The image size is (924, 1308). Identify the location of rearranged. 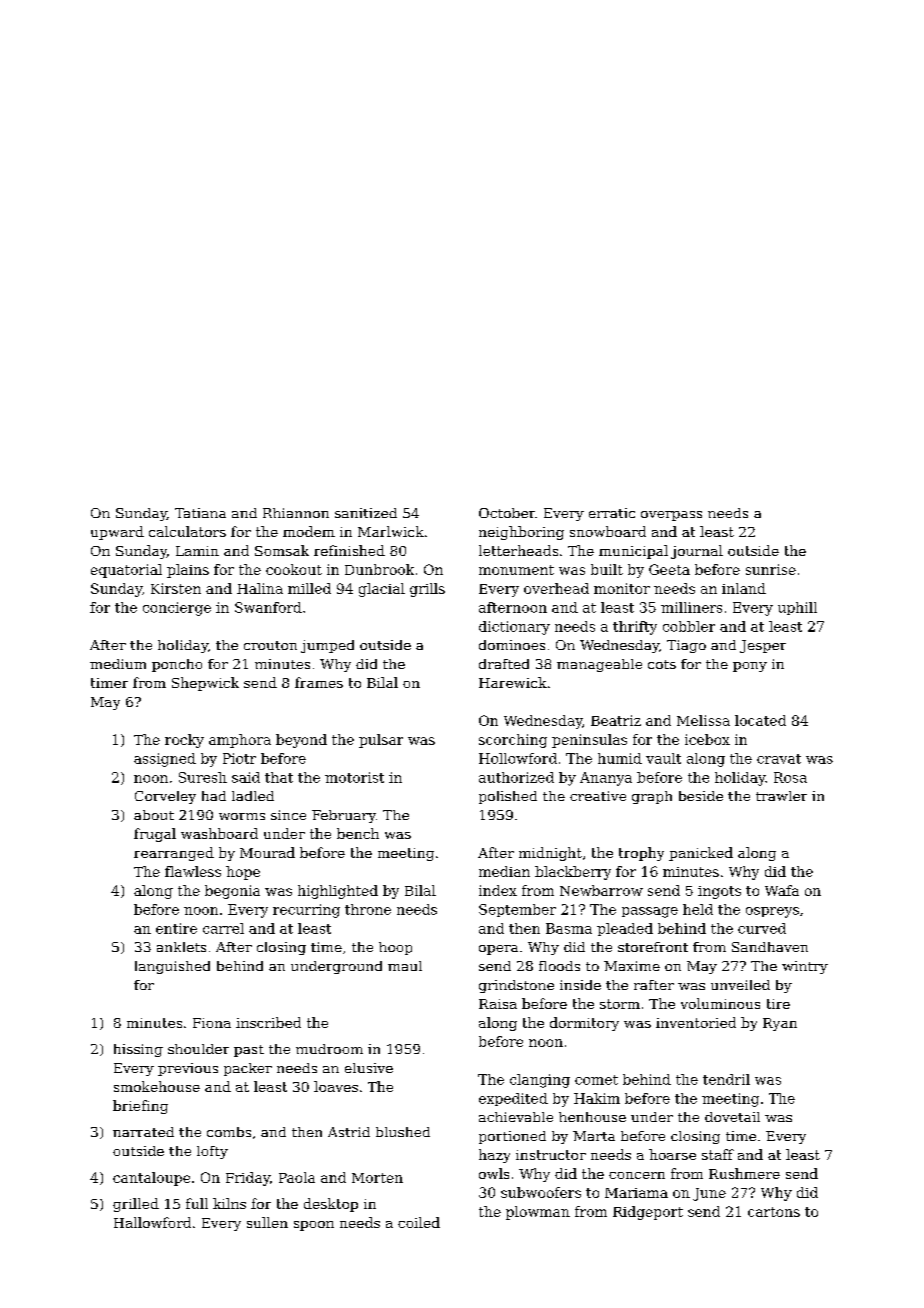
(174, 854).
